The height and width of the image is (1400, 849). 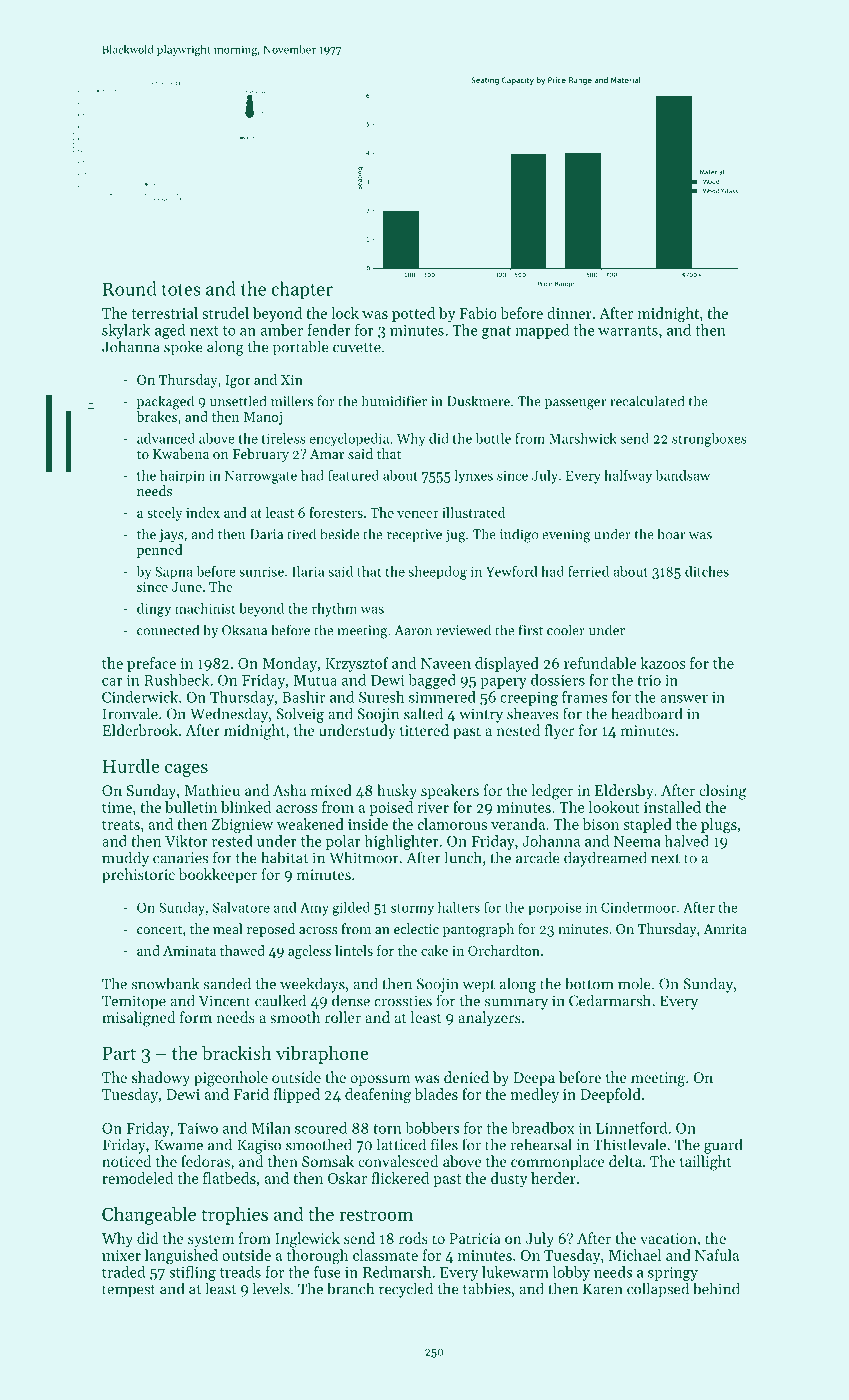 I want to click on Ilaria, so click(x=308, y=571).
